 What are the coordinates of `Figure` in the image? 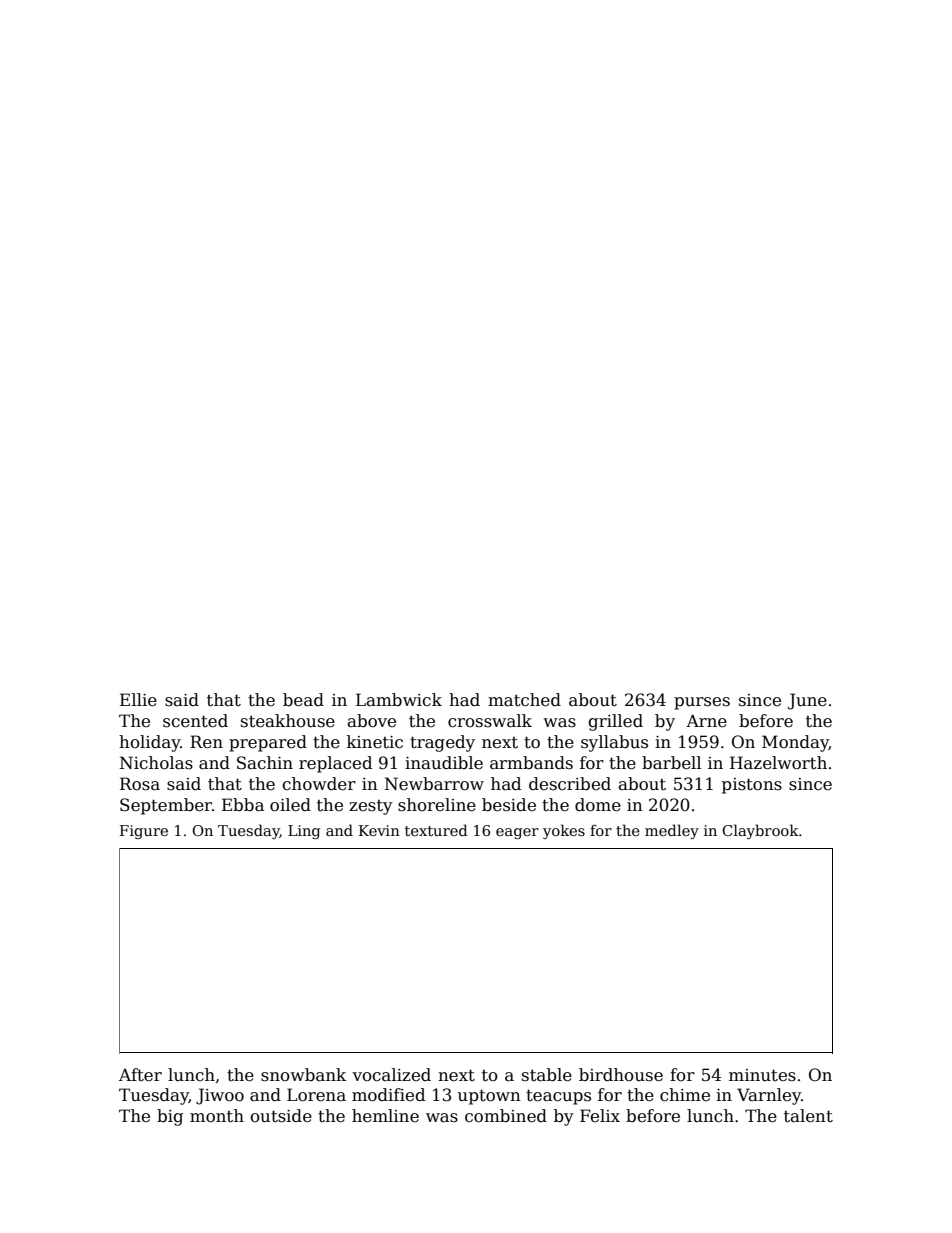 It's located at (144, 832).
